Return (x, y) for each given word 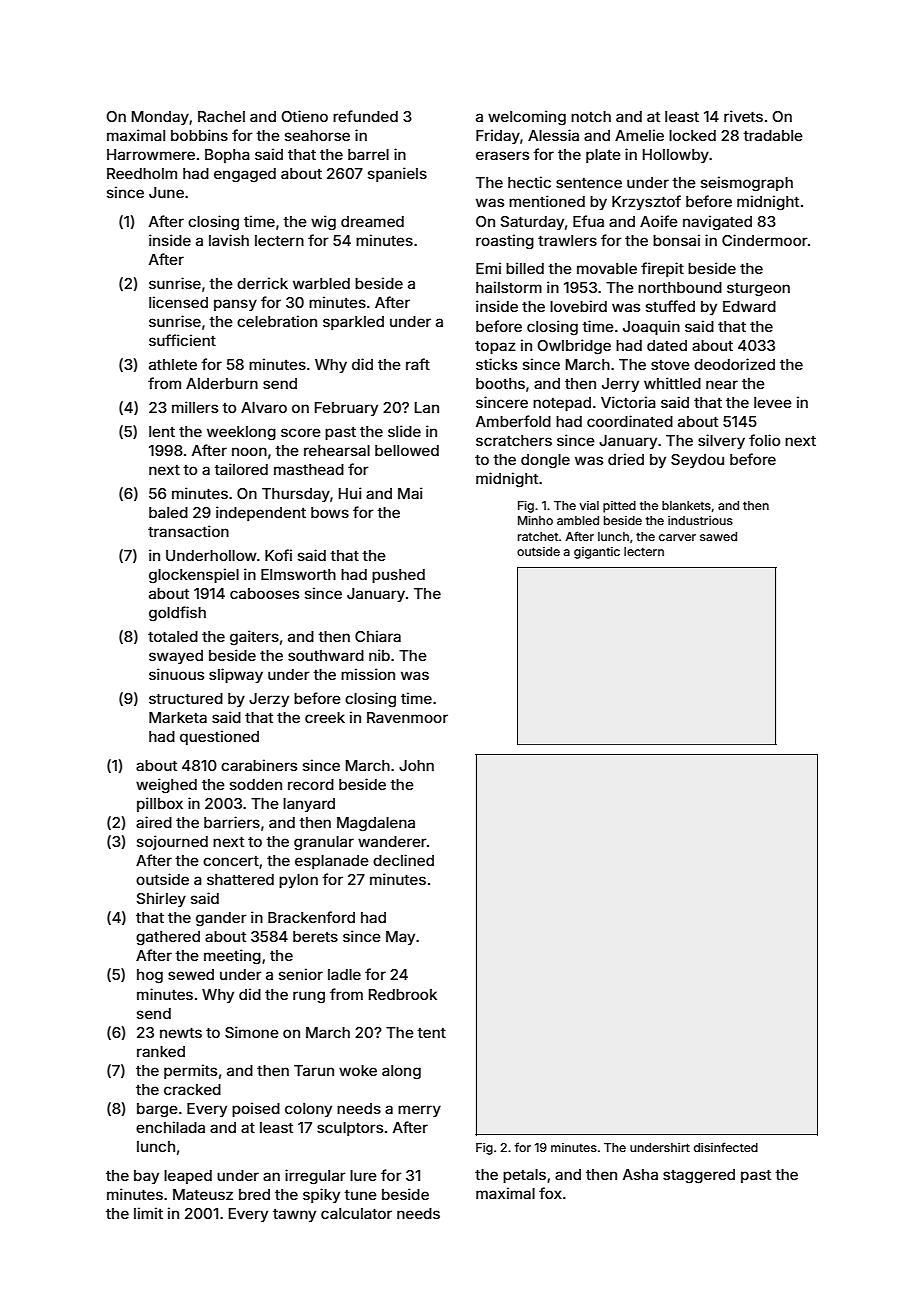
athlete (173, 364)
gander (221, 919)
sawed (718, 536)
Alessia (553, 135)
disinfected (726, 1147)
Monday (160, 118)
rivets (743, 116)
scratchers (514, 440)
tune (360, 1195)
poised (256, 1109)
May (400, 938)
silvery (721, 441)
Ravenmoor (407, 717)
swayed (176, 657)
